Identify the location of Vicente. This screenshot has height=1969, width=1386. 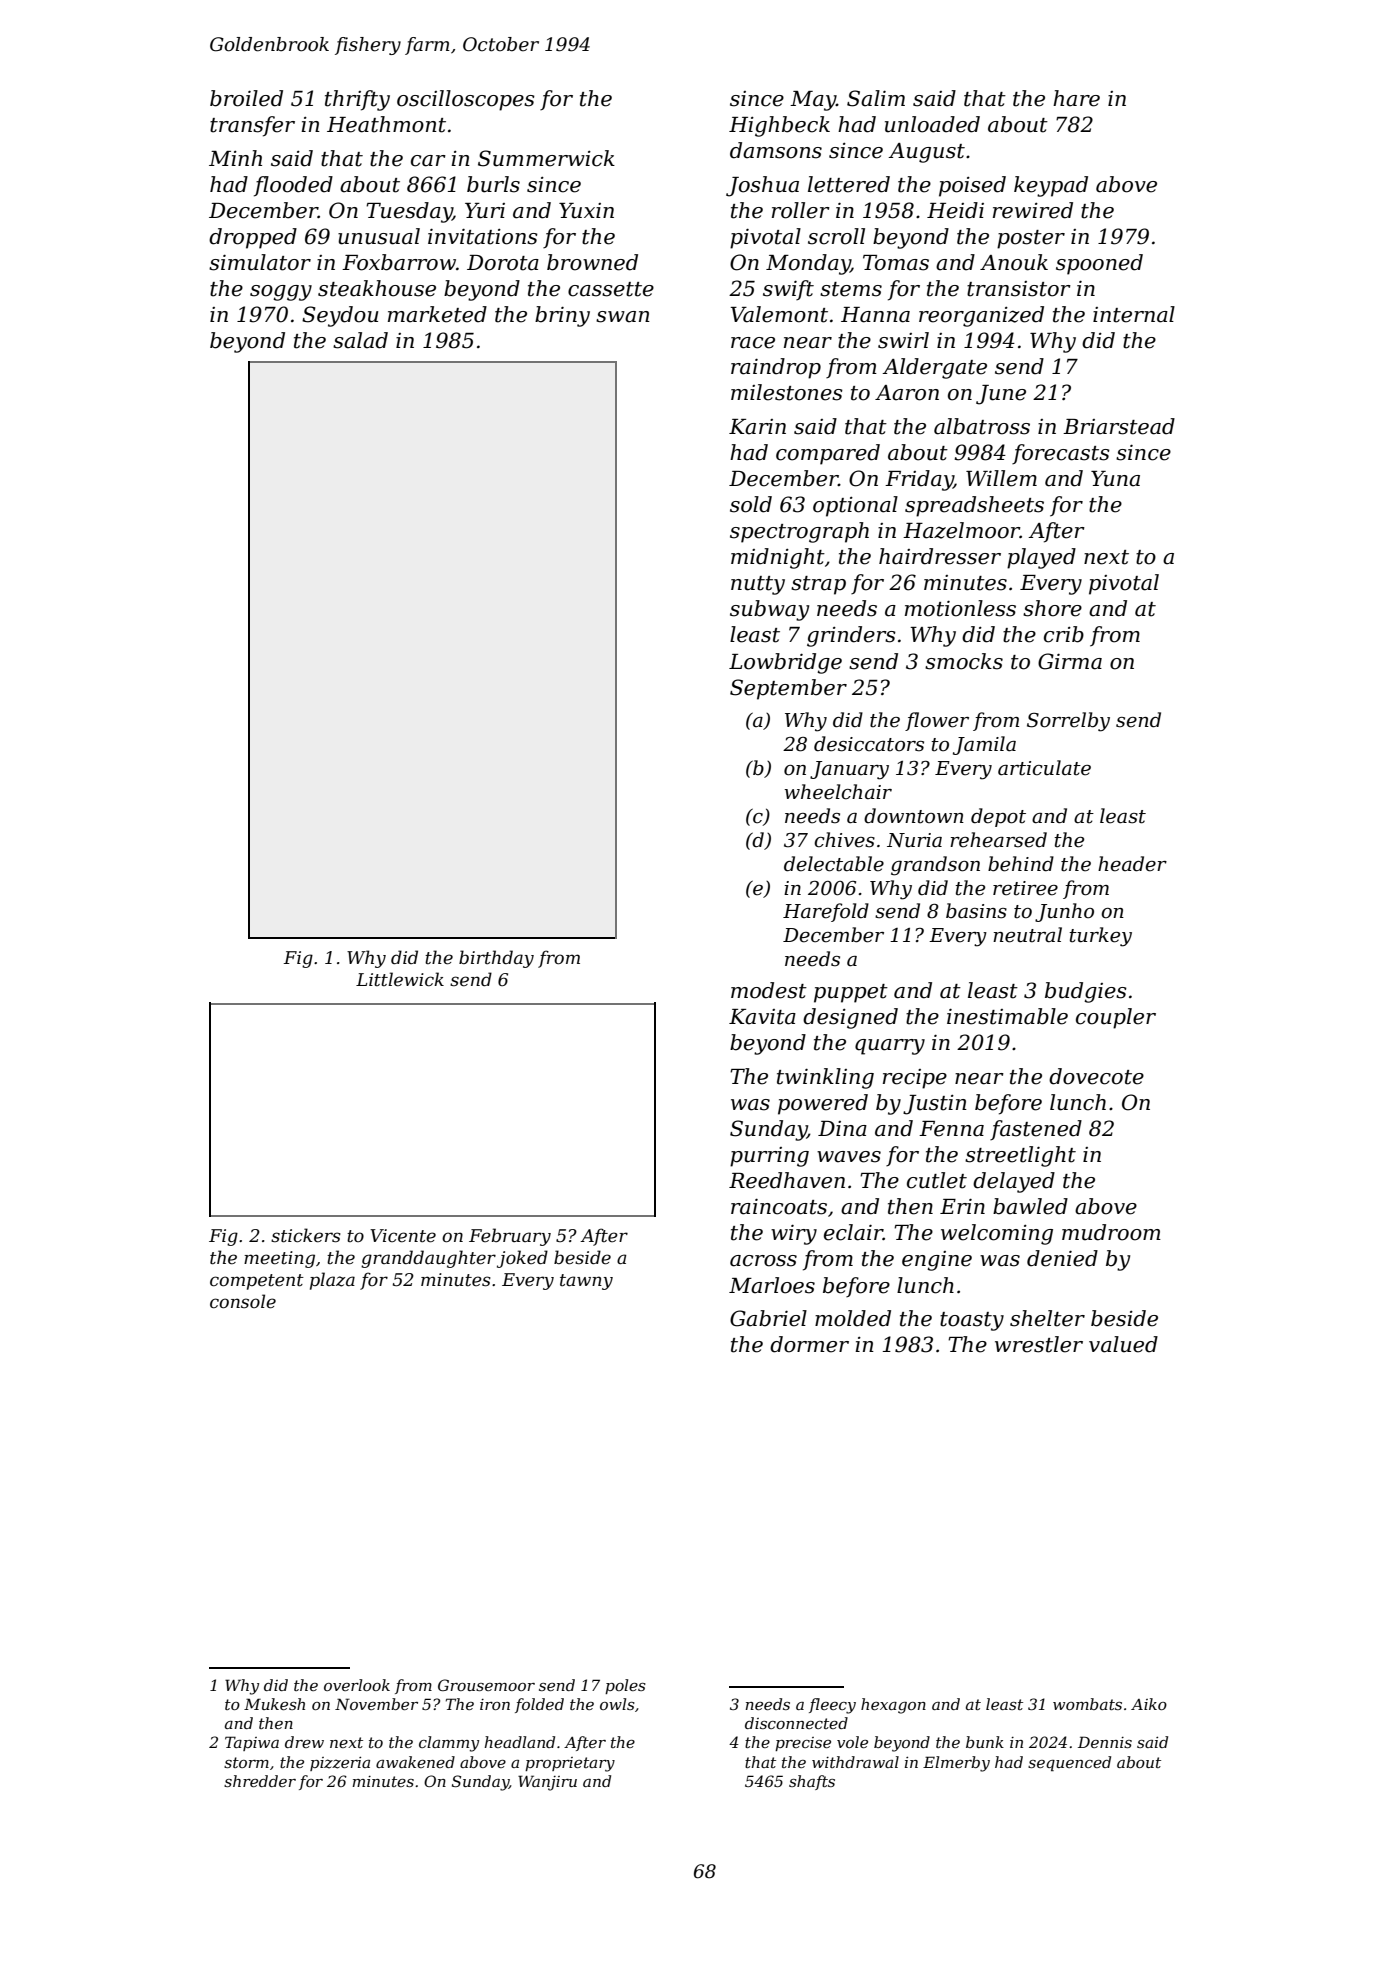
(403, 1236).
